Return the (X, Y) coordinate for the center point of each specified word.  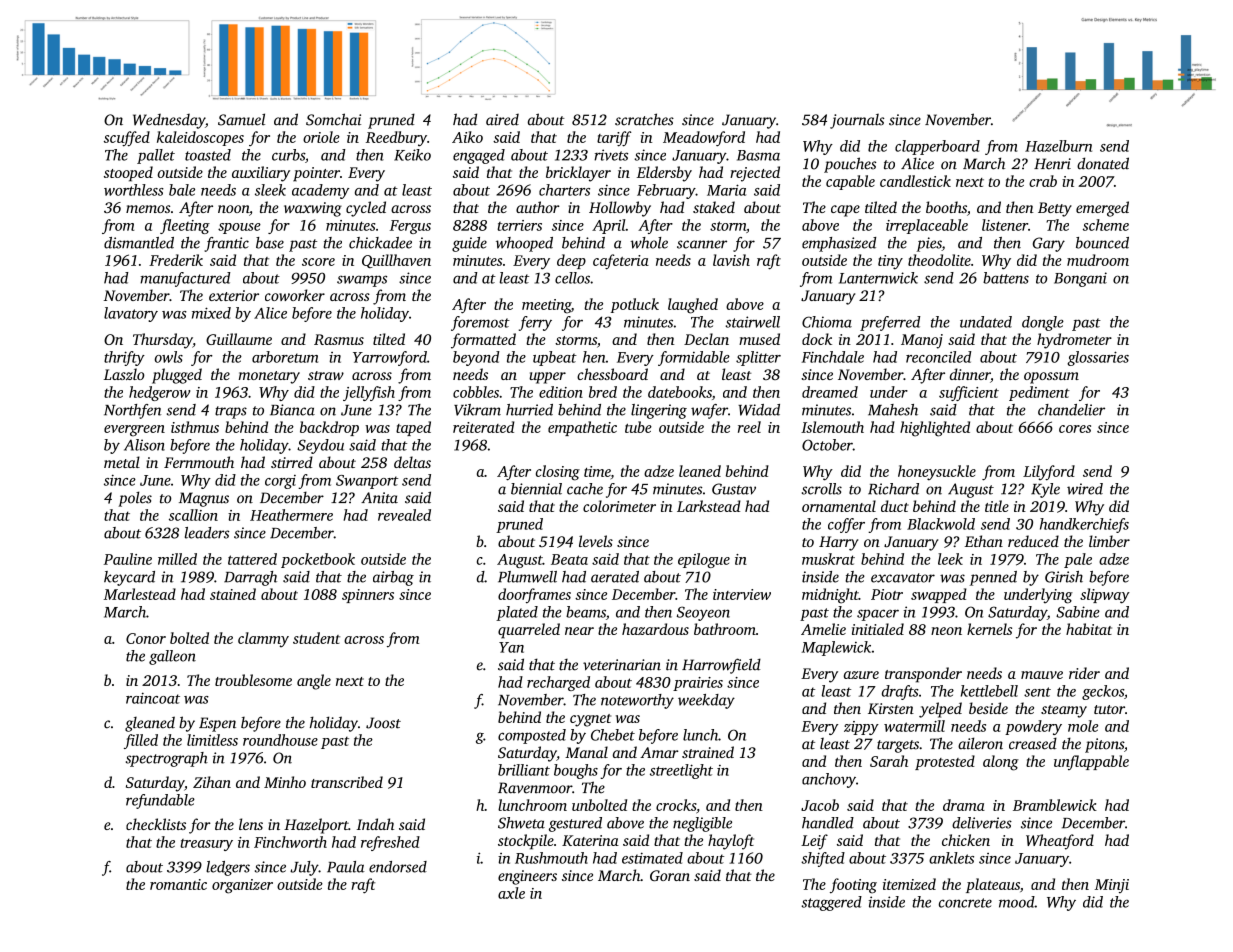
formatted (483, 341)
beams (586, 612)
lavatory (131, 314)
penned (993, 578)
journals (857, 121)
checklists (156, 824)
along (1001, 763)
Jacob (820, 805)
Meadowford (704, 139)
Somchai (333, 119)
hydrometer (1074, 341)
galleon (172, 657)
